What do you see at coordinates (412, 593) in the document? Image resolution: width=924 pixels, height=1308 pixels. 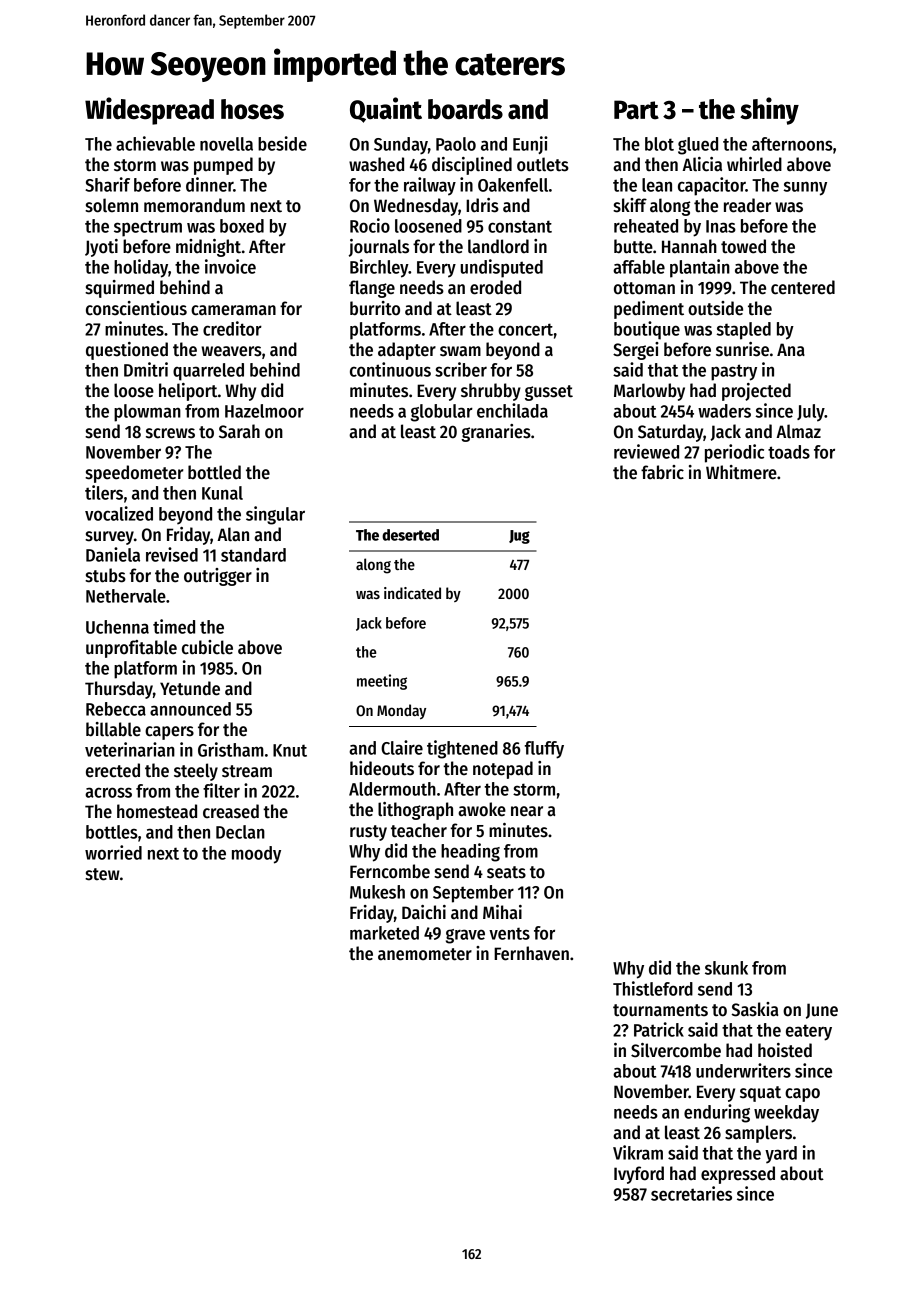 I see `indicated` at bounding box center [412, 593].
